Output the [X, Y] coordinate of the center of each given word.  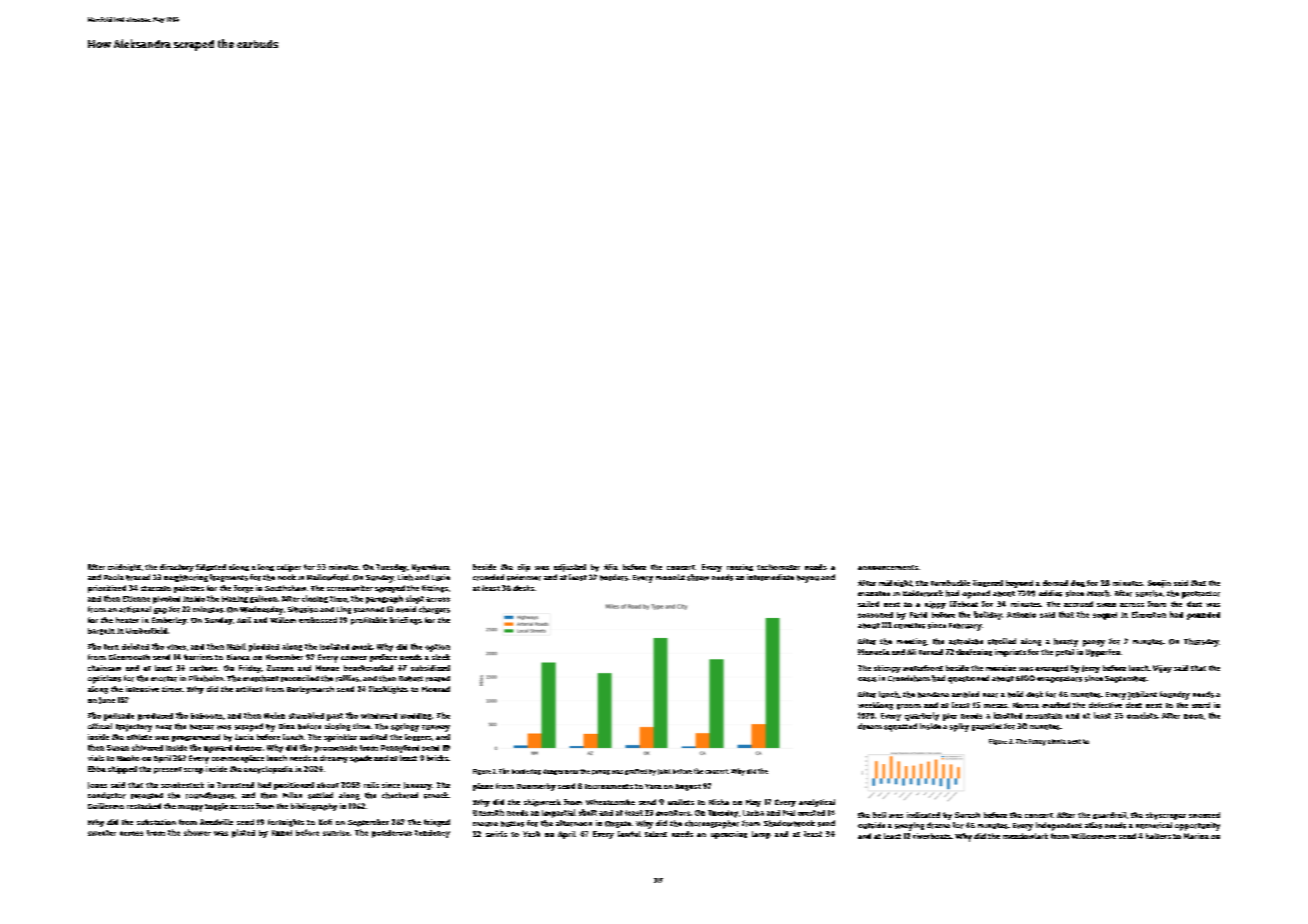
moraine [1001, 668]
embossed [318, 620]
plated [243, 833]
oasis [867, 679]
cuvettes [909, 626]
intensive [142, 689]
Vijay [1162, 669]
